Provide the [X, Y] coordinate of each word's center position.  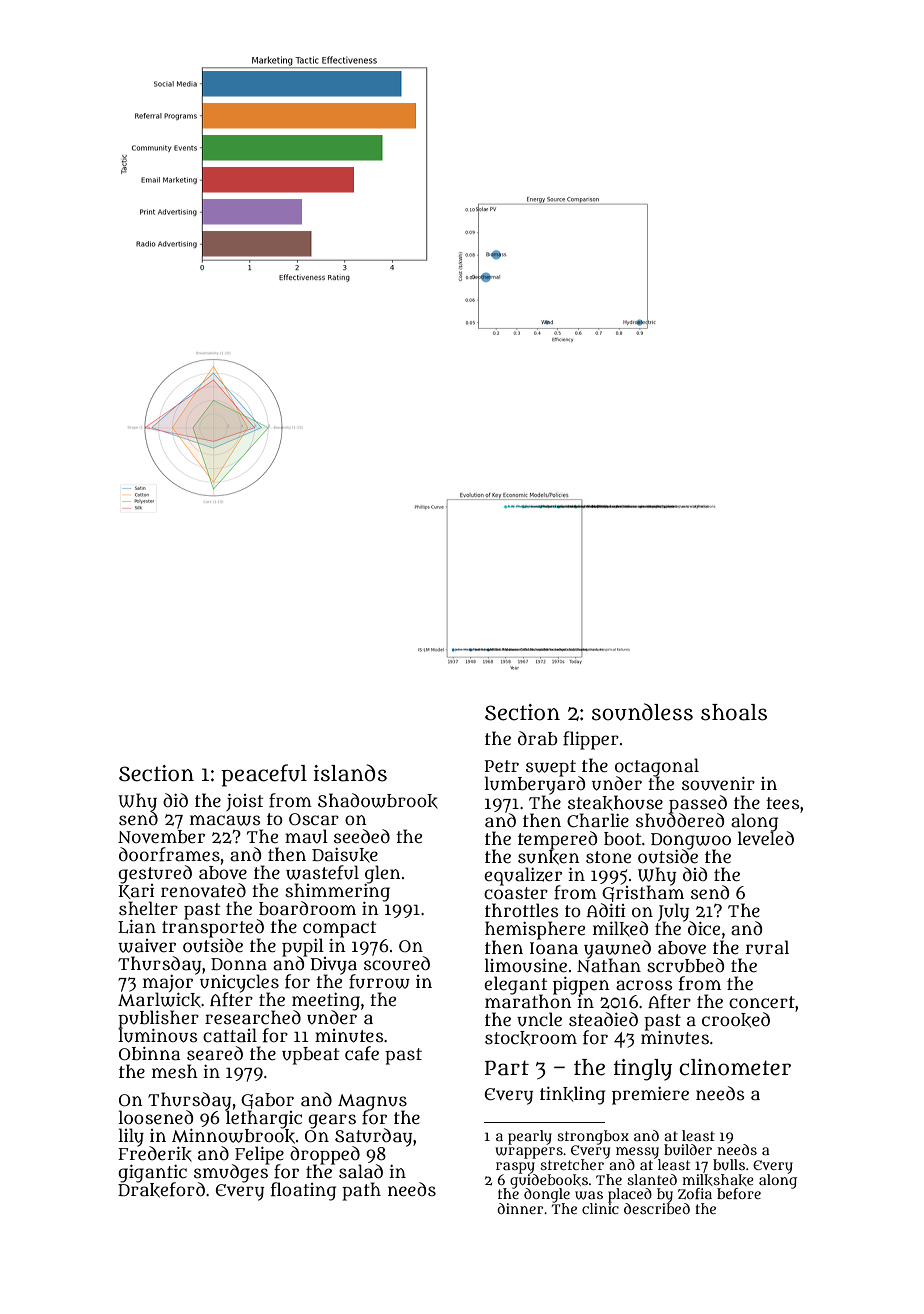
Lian [137, 927]
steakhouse [615, 803]
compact [339, 929]
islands [350, 773]
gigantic [152, 1173]
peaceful [264, 775]
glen [383, 874]
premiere [650, 1096]
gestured [155, 874]
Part [507, 1068]
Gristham [643, 893]
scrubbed [685, 965]
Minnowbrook [233, 1136]
